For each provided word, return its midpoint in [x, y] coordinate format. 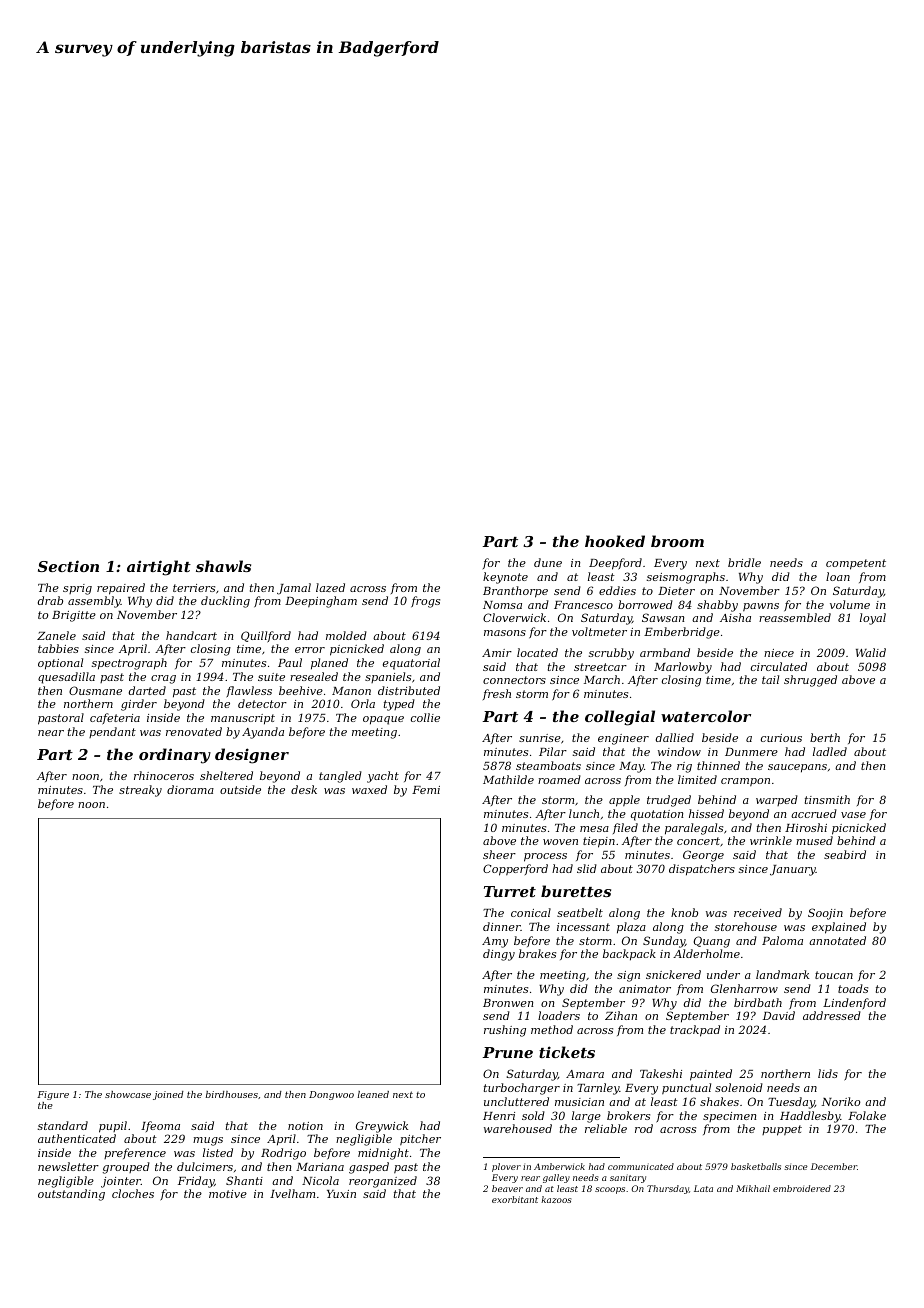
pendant [112, 732]
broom [677, 541]
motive [228, 1194]
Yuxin [341, 1194]
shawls [223, 566]
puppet [782, 1130]
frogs [425, 602]
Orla [363, 703]
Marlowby [683, 668]
